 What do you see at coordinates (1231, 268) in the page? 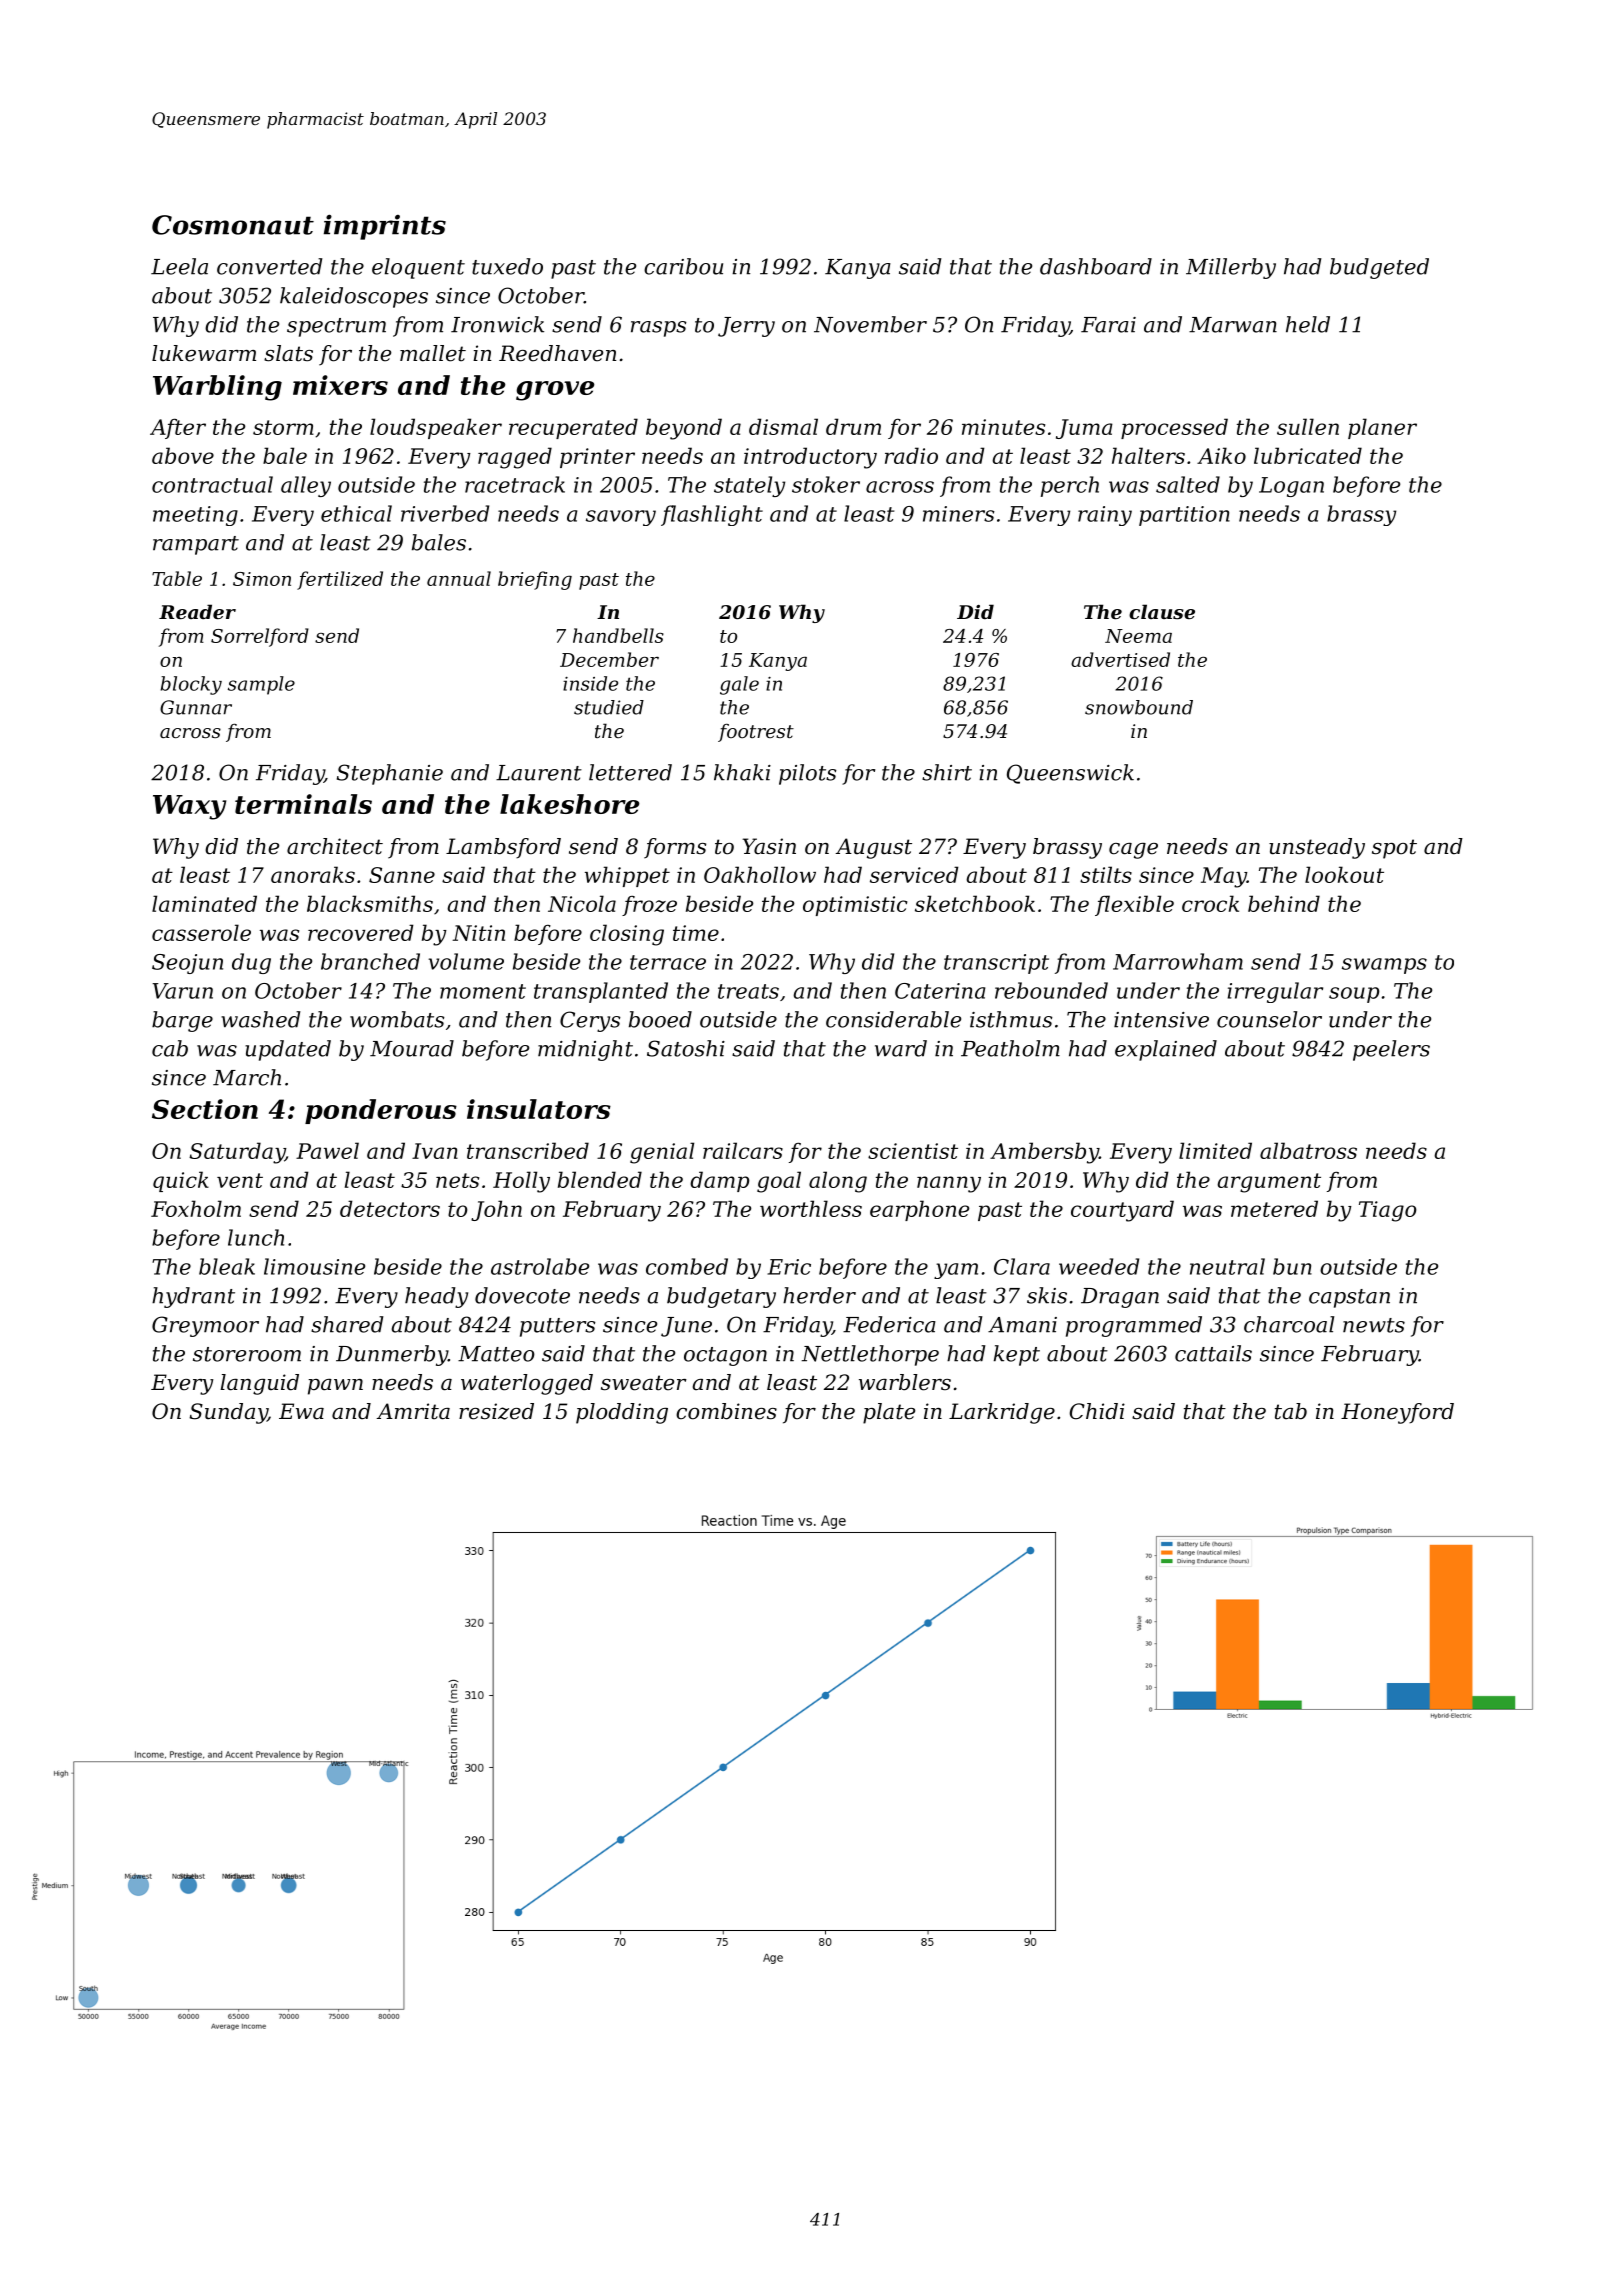
I see `Millerby` at bounding box center [1231, 268].
